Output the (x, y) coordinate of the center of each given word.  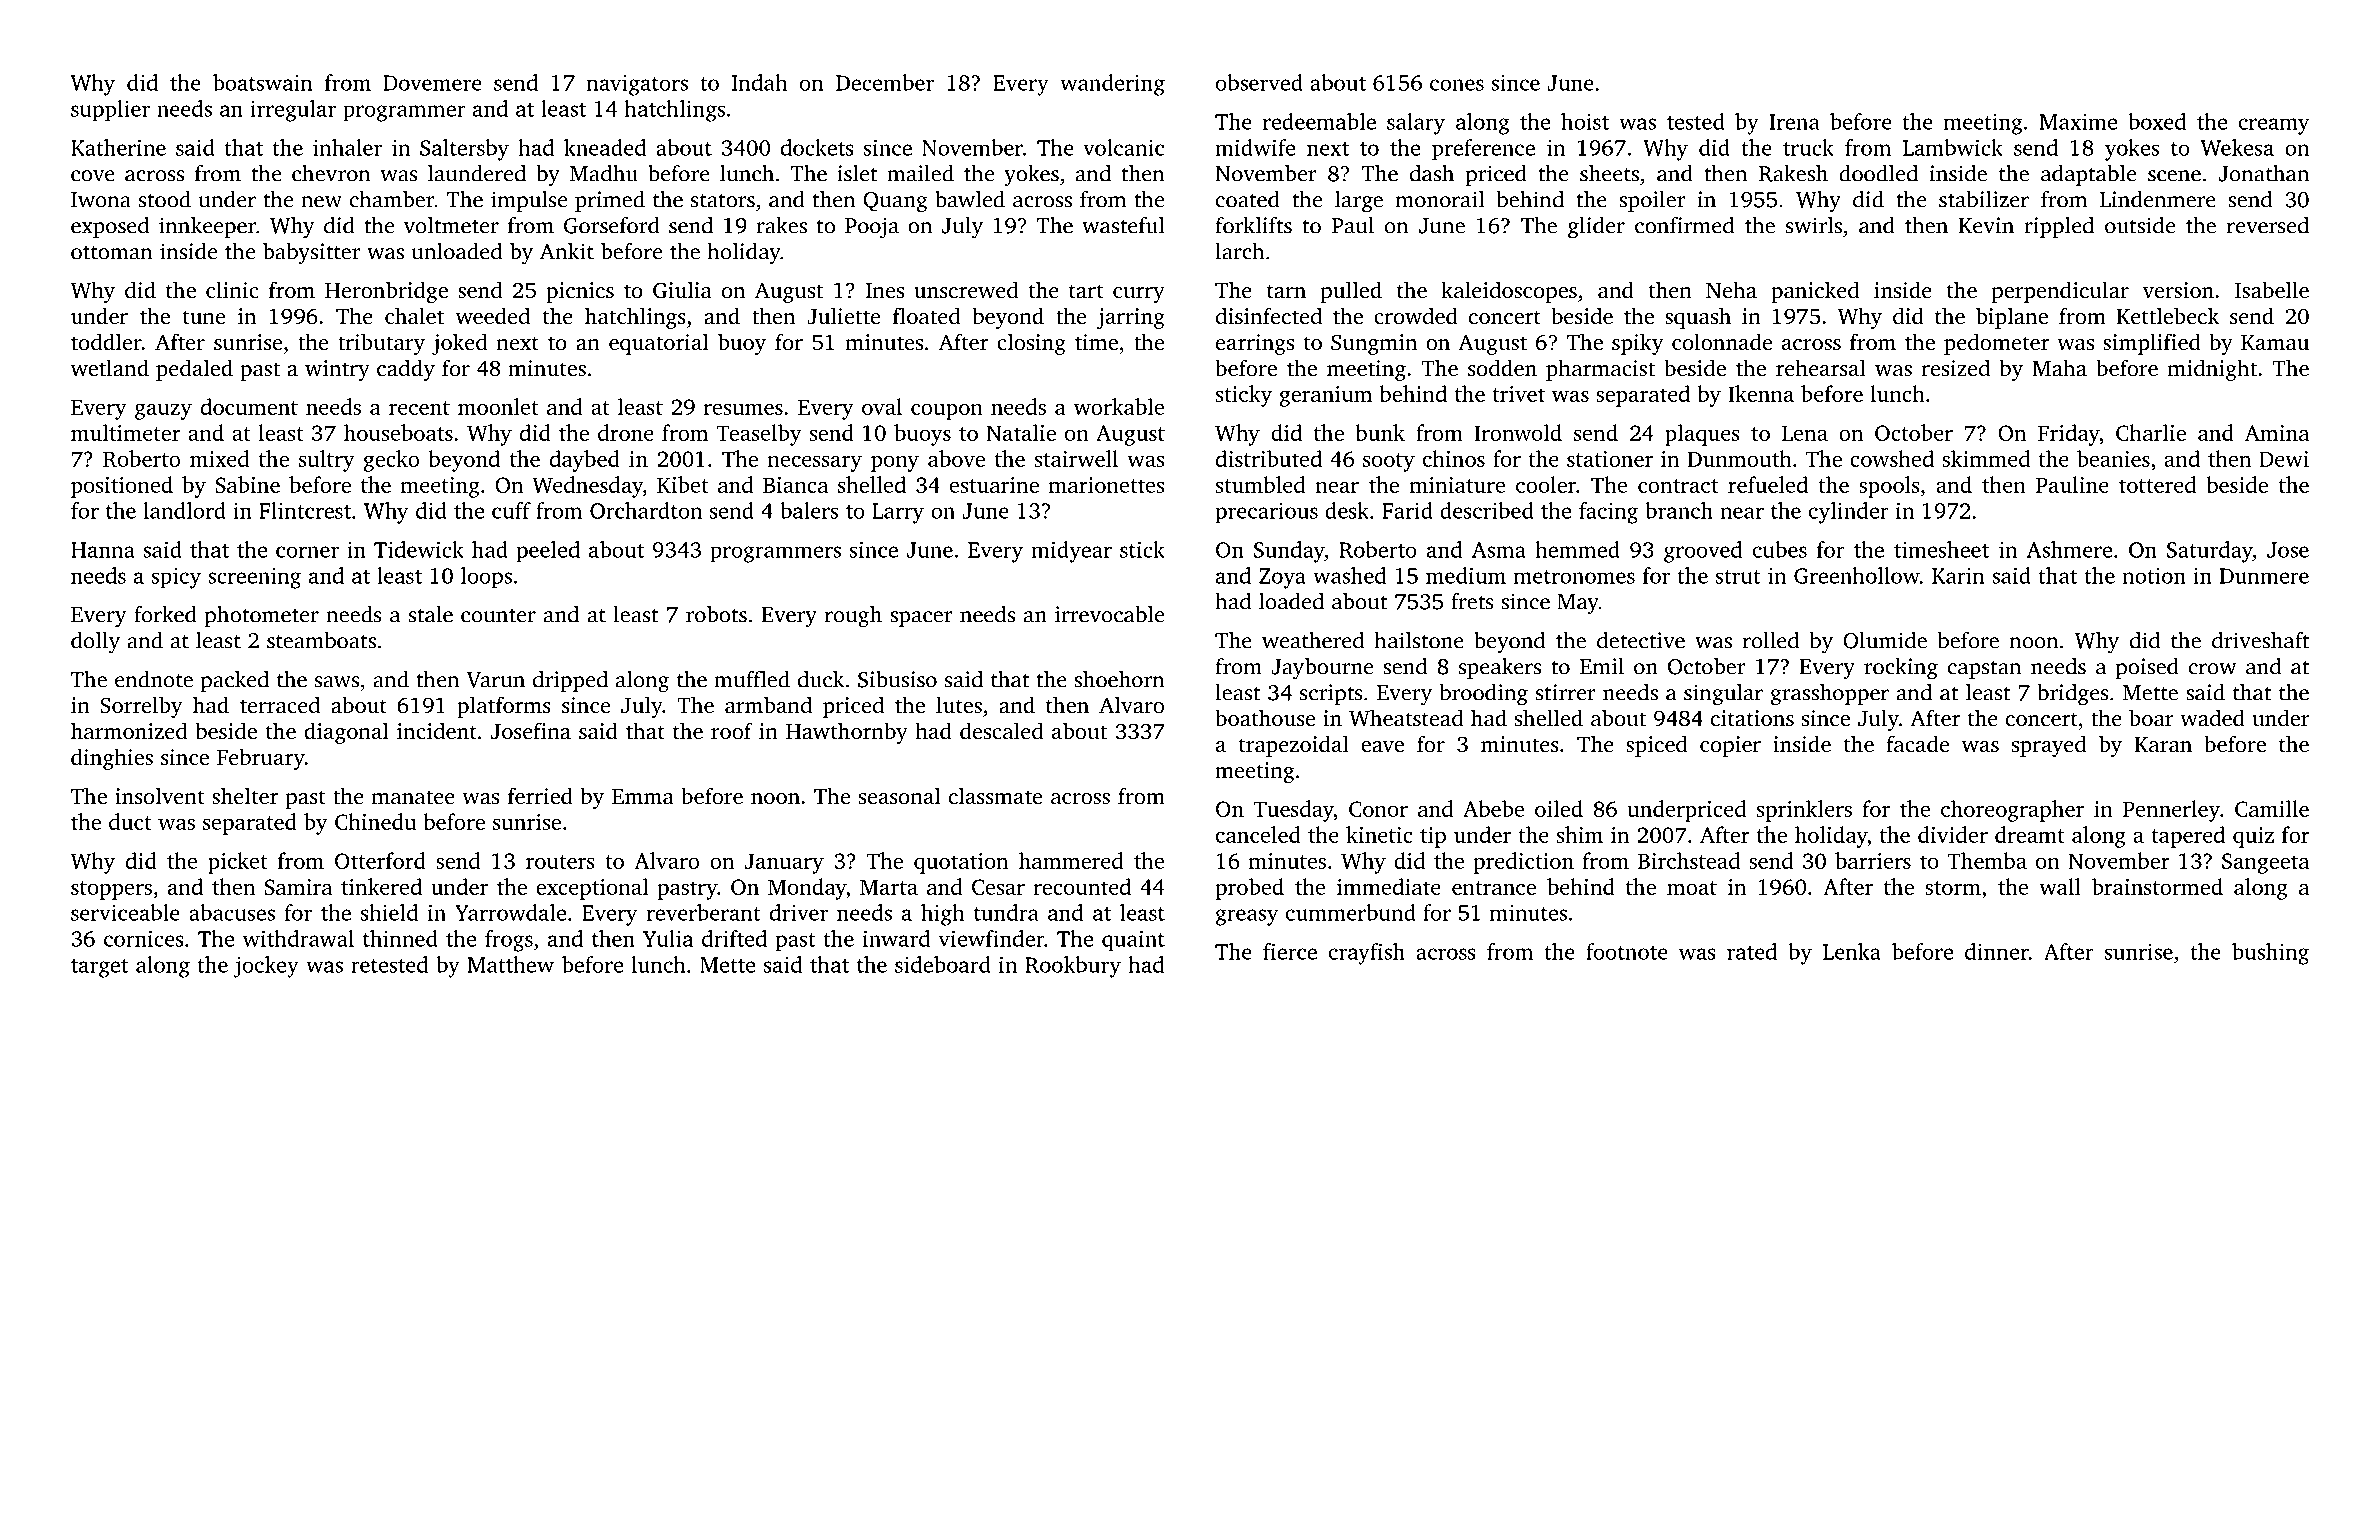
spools (1889, 487)
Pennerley (2171, 811)
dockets (817, 147)
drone (626, 432)
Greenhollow (1857, 575)
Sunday (1289, 552)
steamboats (321, 640)
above (956, 458)
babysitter (312, 254)
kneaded (605, 147)
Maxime (2078, 121)
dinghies (112, 759)
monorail (1440, 199)
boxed (2157, 121)
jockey (266, 967)
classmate (995, 795)
